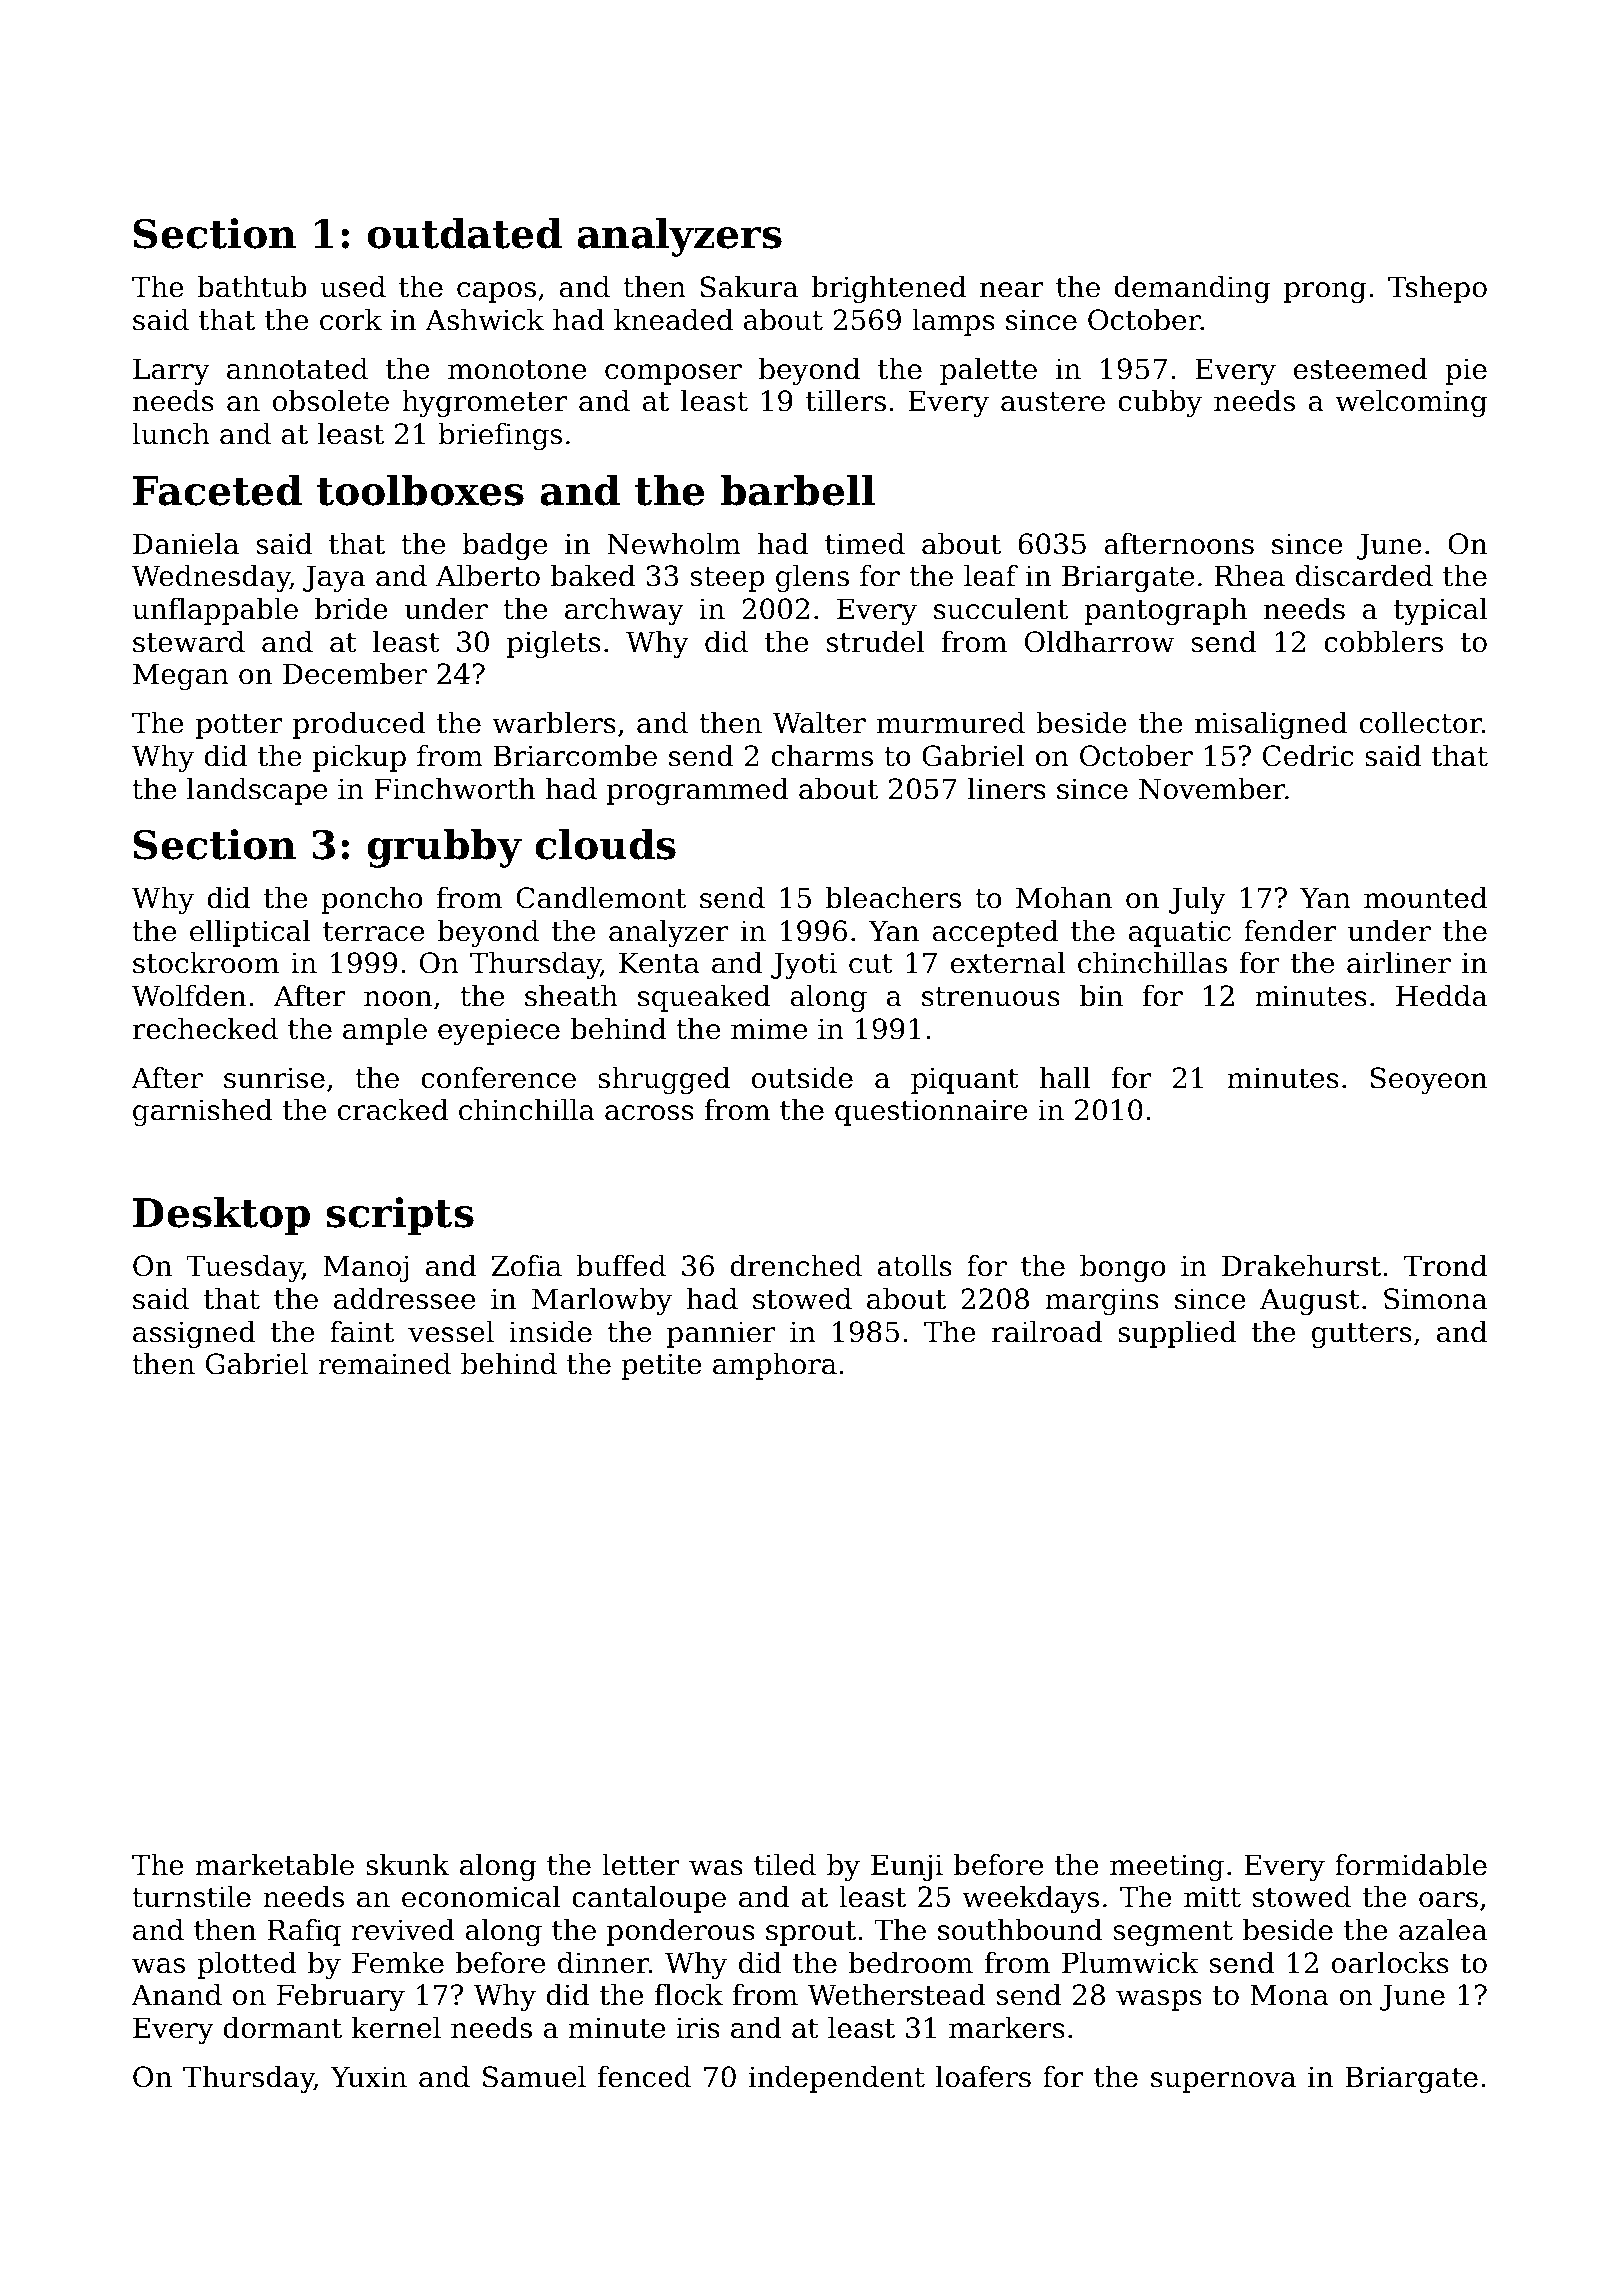 Image resolution: width=1620 pixels, height=2292 pixels. I want to click on skunk, so click(407, 1865).
